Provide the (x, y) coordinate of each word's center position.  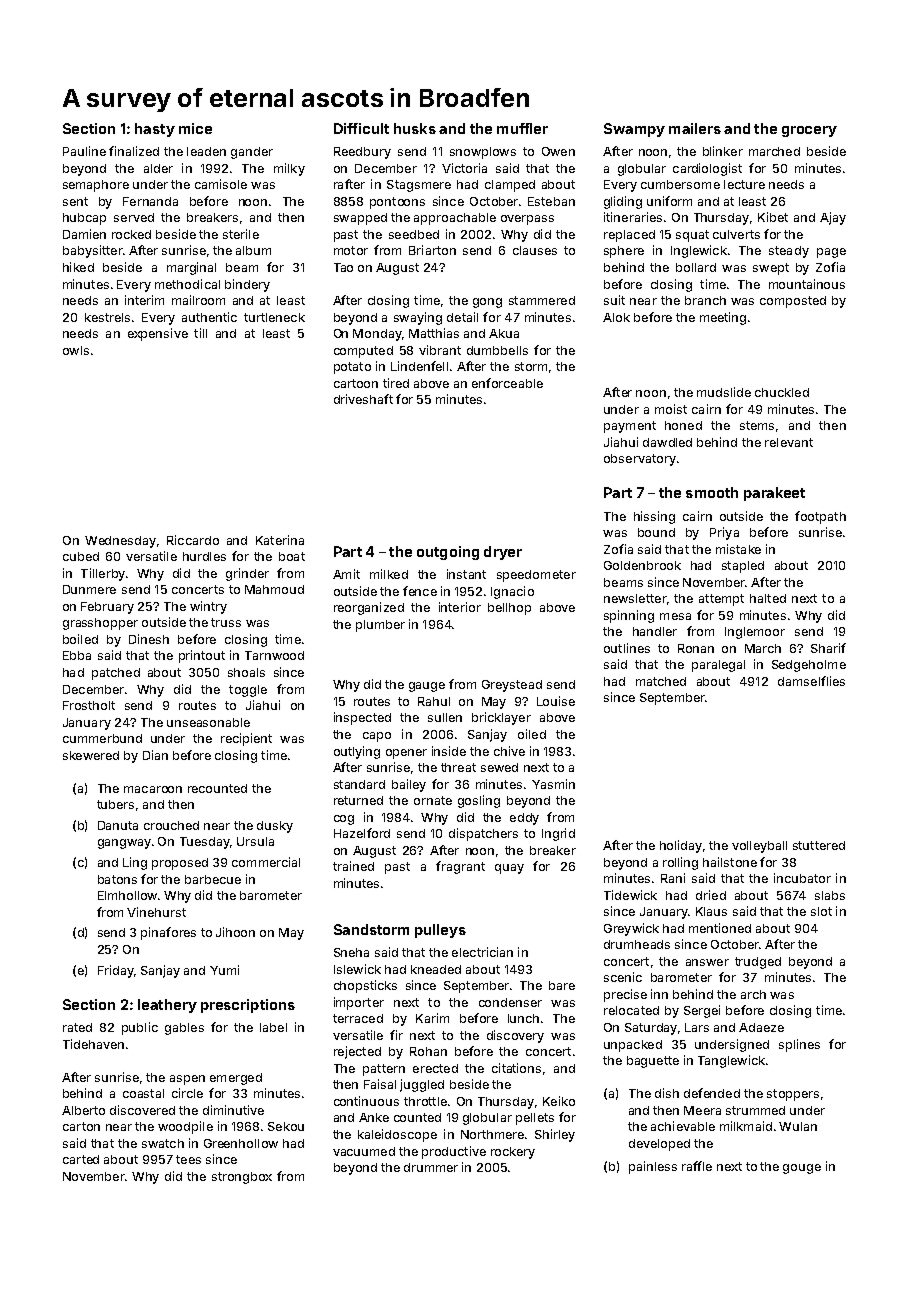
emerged (236, 1079)
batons (117, 879)
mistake (738, 549)
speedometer (536, 576)
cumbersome (680, 184)
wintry (208, 607)
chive (509, 751)
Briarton (432, 250)
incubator (802, 878)
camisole (221, 184)
